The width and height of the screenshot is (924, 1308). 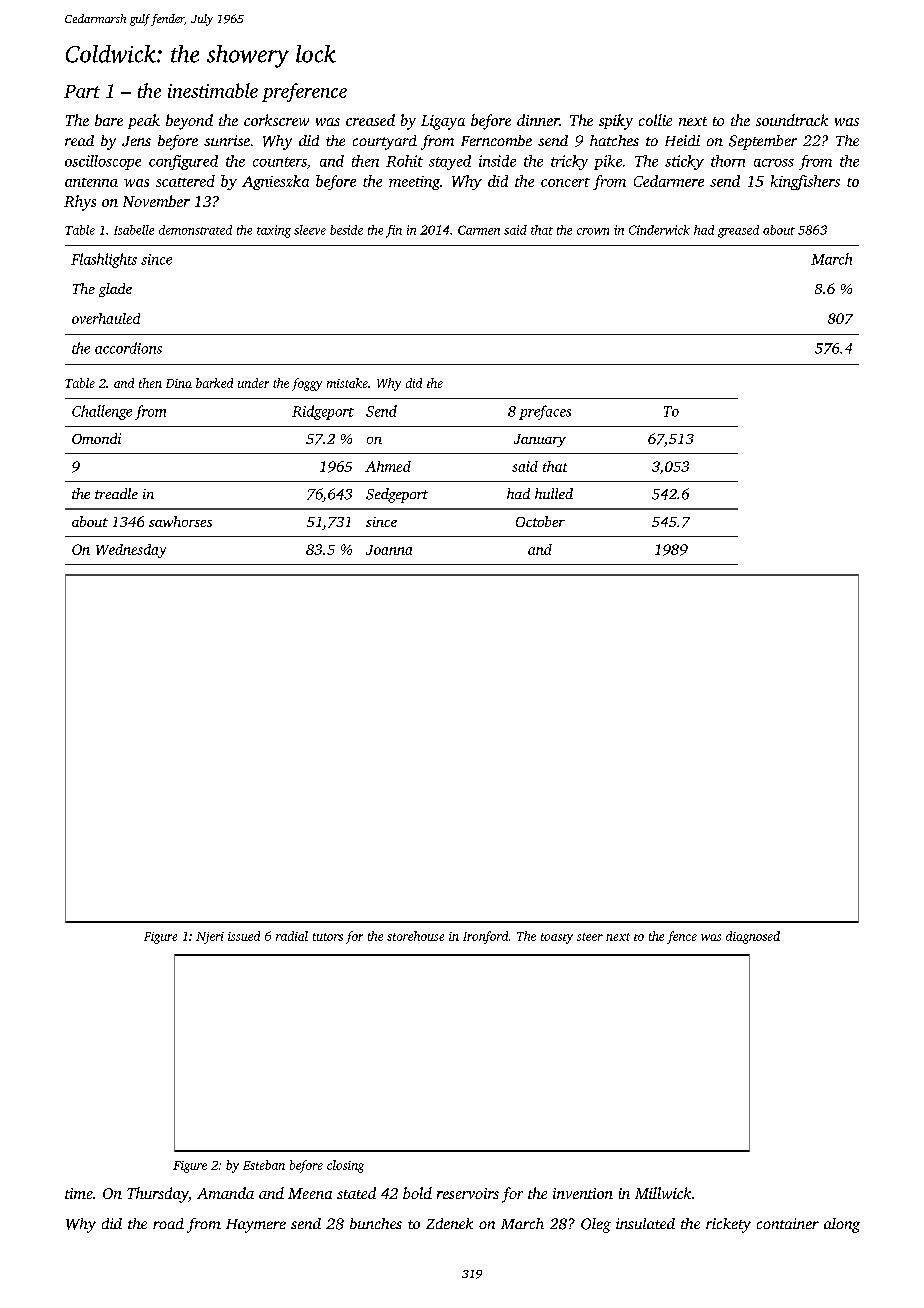 What do you see at coordinates (593, 231) in the screenshot?
I see `crown` at bounding box center [593, 231].
